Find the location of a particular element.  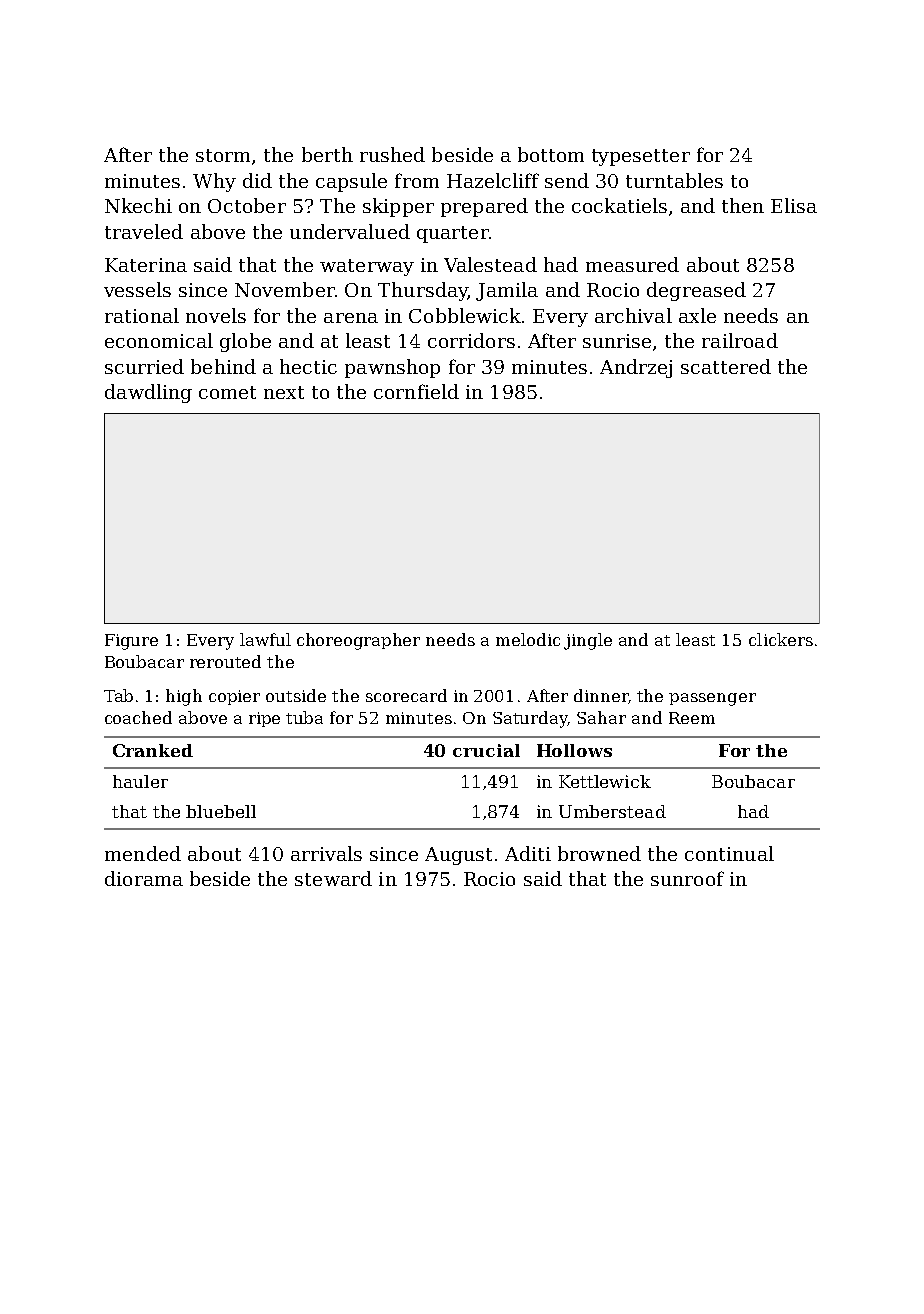

rushed is located at coordinates (392, 154).
